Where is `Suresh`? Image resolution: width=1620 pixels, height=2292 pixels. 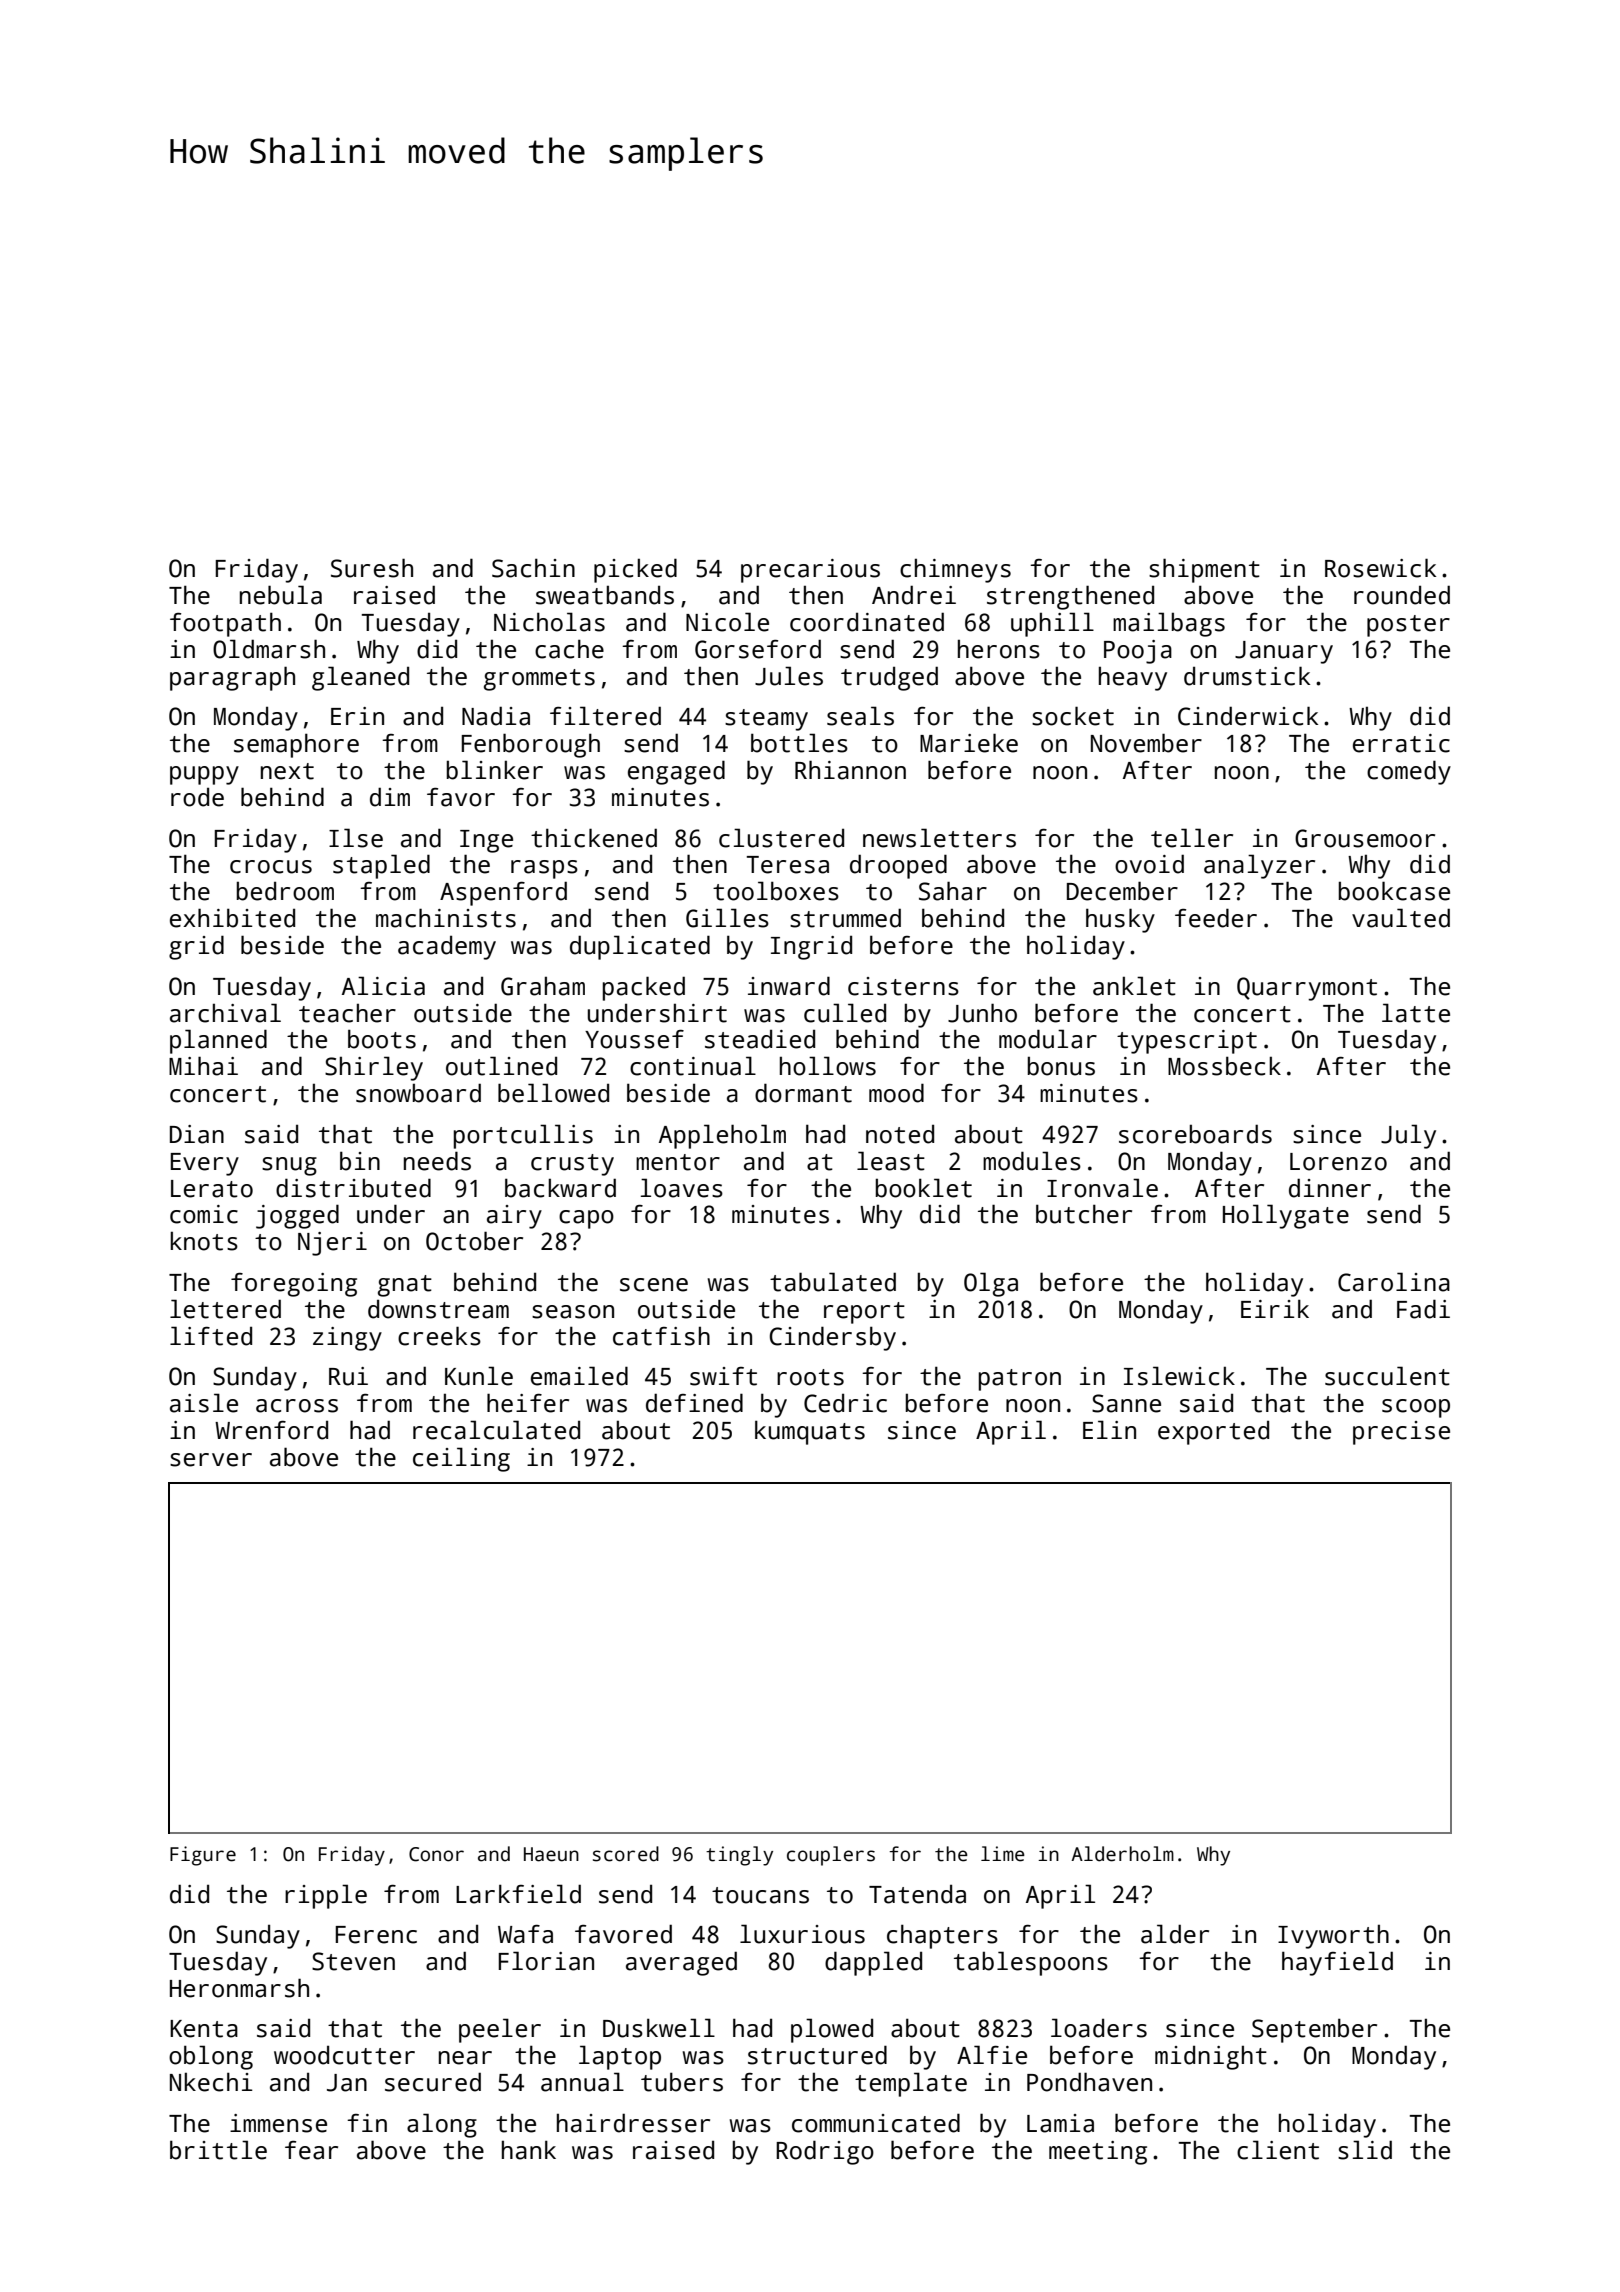
Suresh is located at coordinates (372, 568).
